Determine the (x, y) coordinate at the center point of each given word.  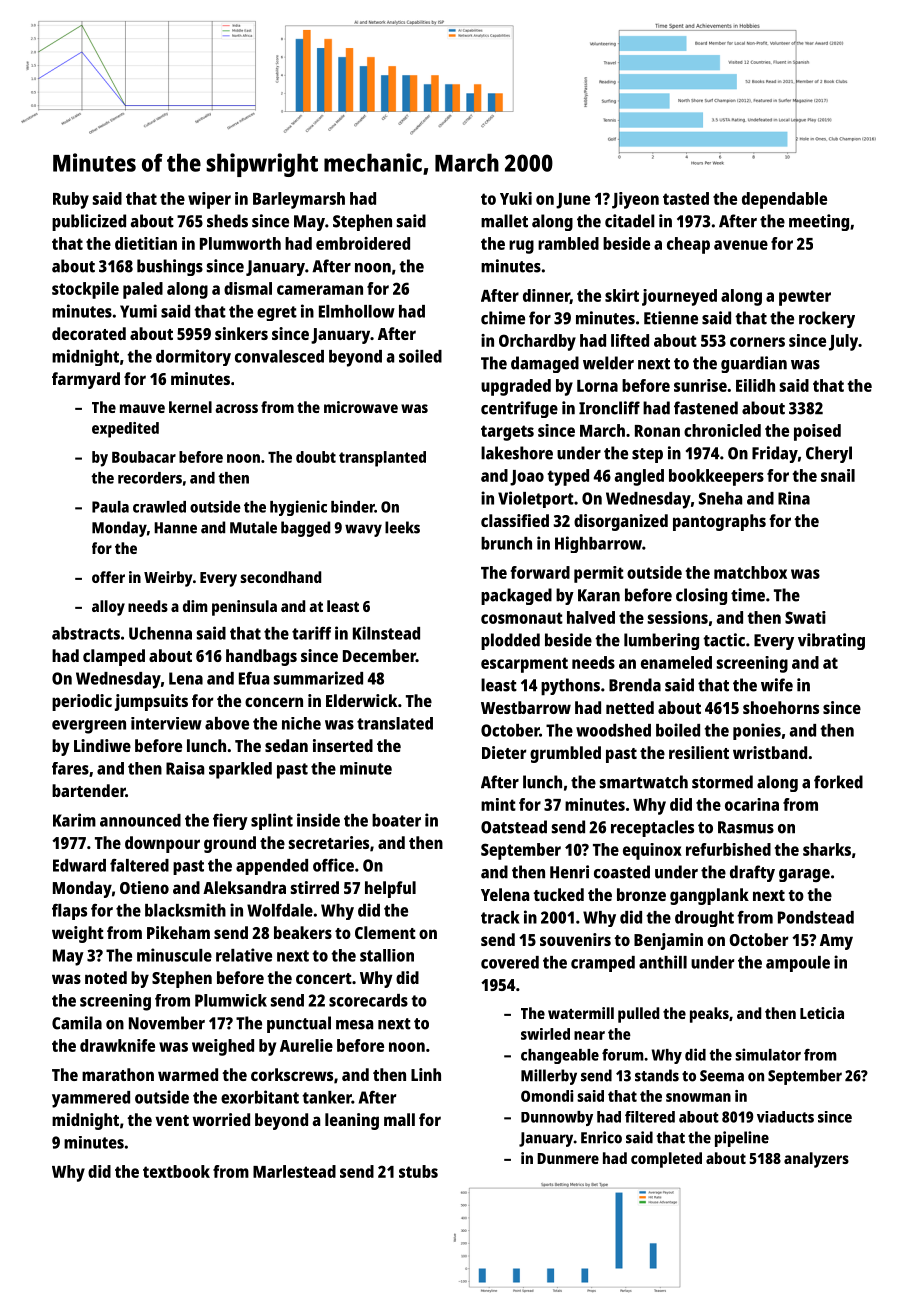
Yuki (516, 198)
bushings (170, 267)
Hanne (175, 528)
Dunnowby (557, 1118)
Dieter (504, 752)
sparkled (240, 770)
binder (353, 506)
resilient (699, 752)
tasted (686, 198)
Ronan (657, 431)
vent (172, 1120)
